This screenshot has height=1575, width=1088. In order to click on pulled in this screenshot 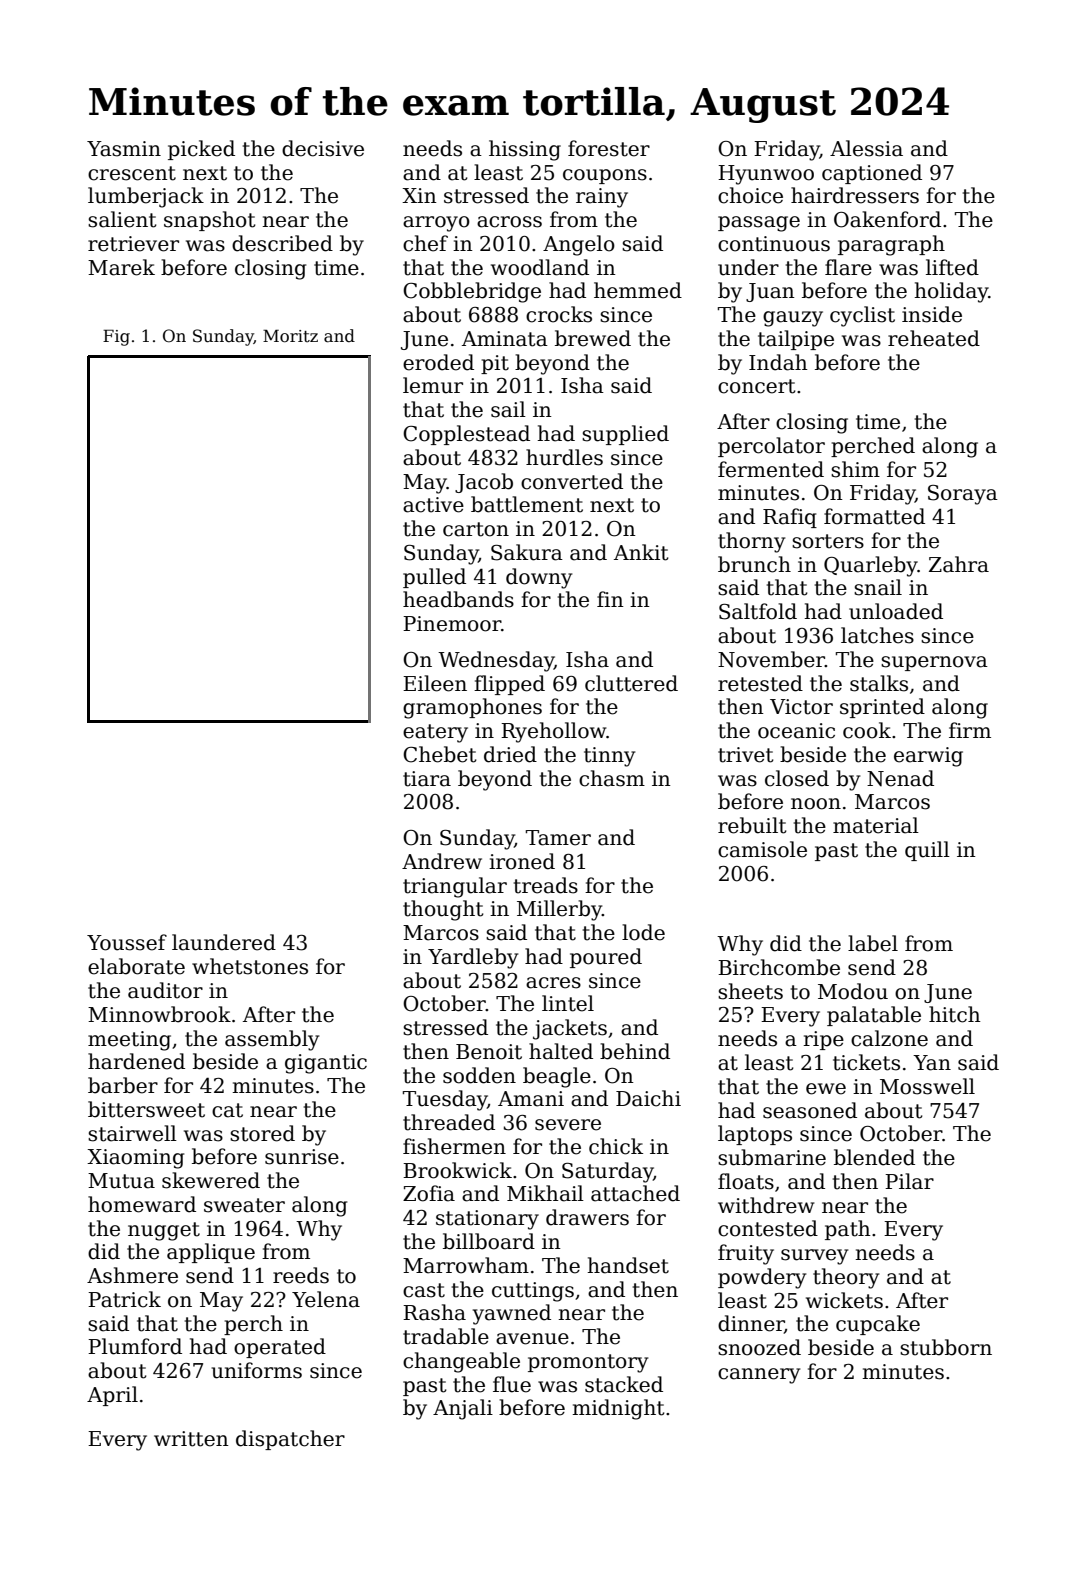, I will do `click(434, 578)`.
